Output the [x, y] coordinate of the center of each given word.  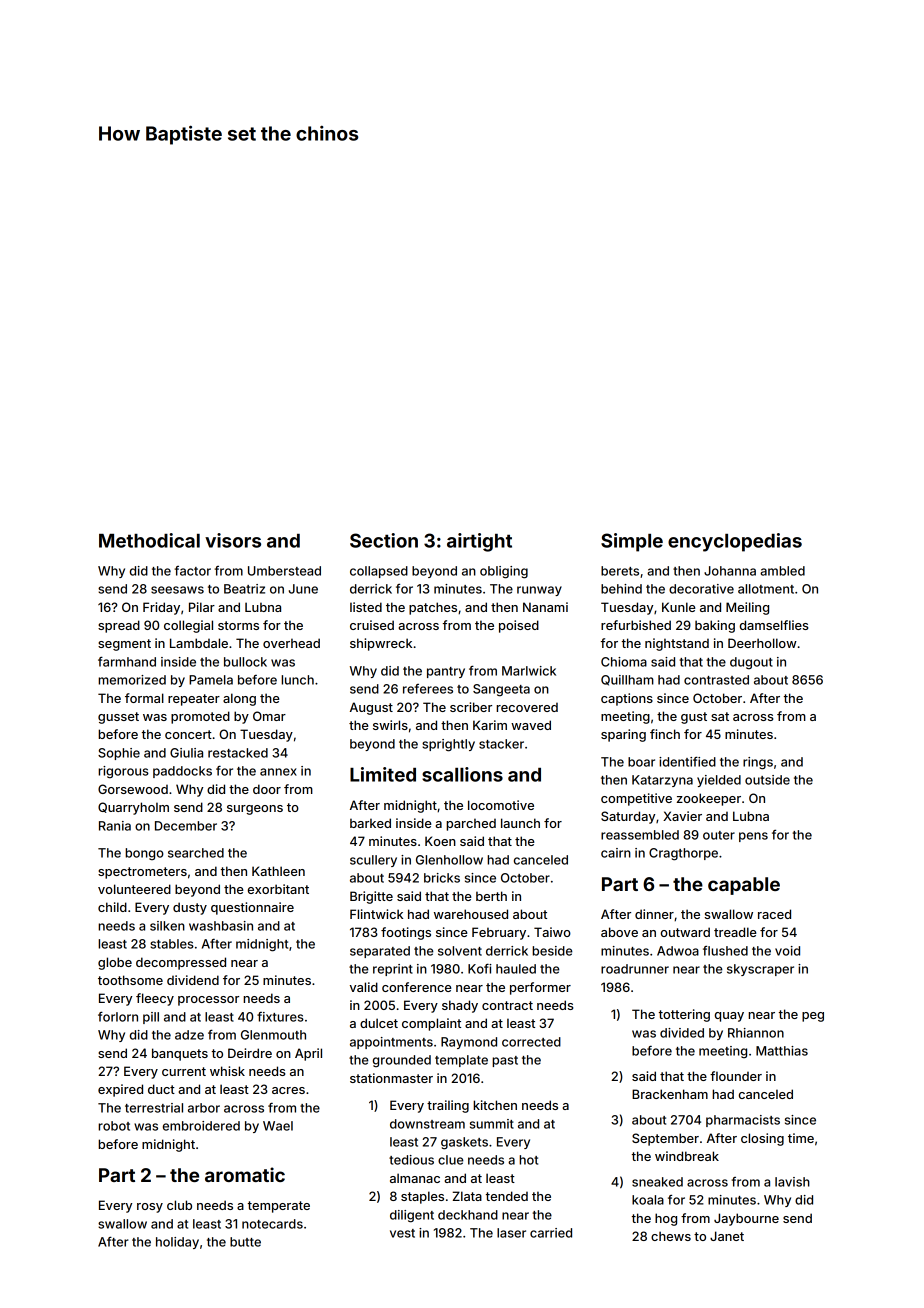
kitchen [495, 1105]
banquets [180, 1054]
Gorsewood [133, 789]
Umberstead [284, 571]
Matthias [782, 1051]
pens [753, 837]
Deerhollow [762, 643]
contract [507, 1005]
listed [366, 607]
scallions [462, 774]
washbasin [221, 926]
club [179, 1205]
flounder [736, 1076]
